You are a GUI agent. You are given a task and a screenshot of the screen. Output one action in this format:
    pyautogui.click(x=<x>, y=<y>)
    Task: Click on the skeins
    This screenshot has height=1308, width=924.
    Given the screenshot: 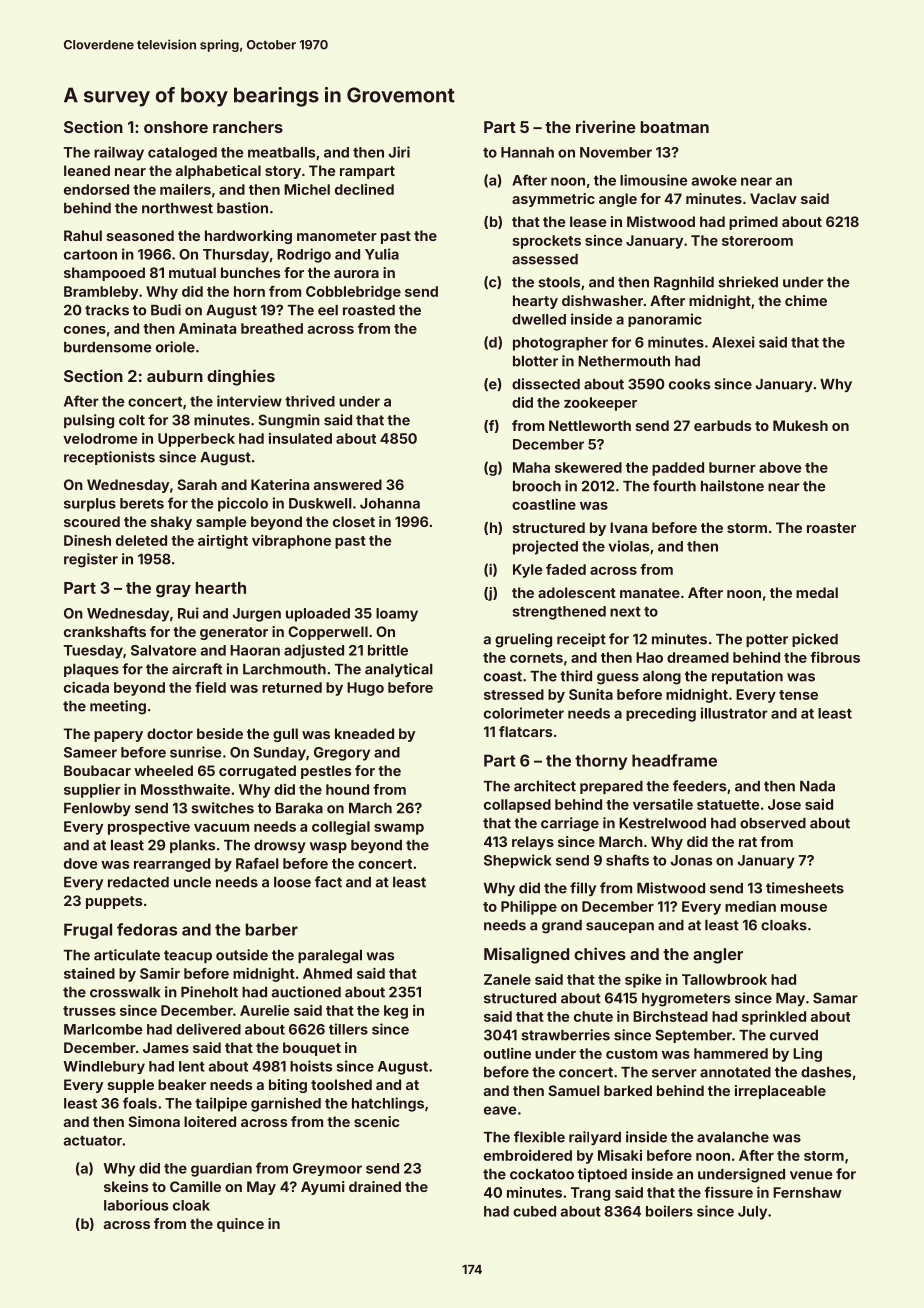 What is the action you would take?
    pyautogui.click(x=126, y=1186)
